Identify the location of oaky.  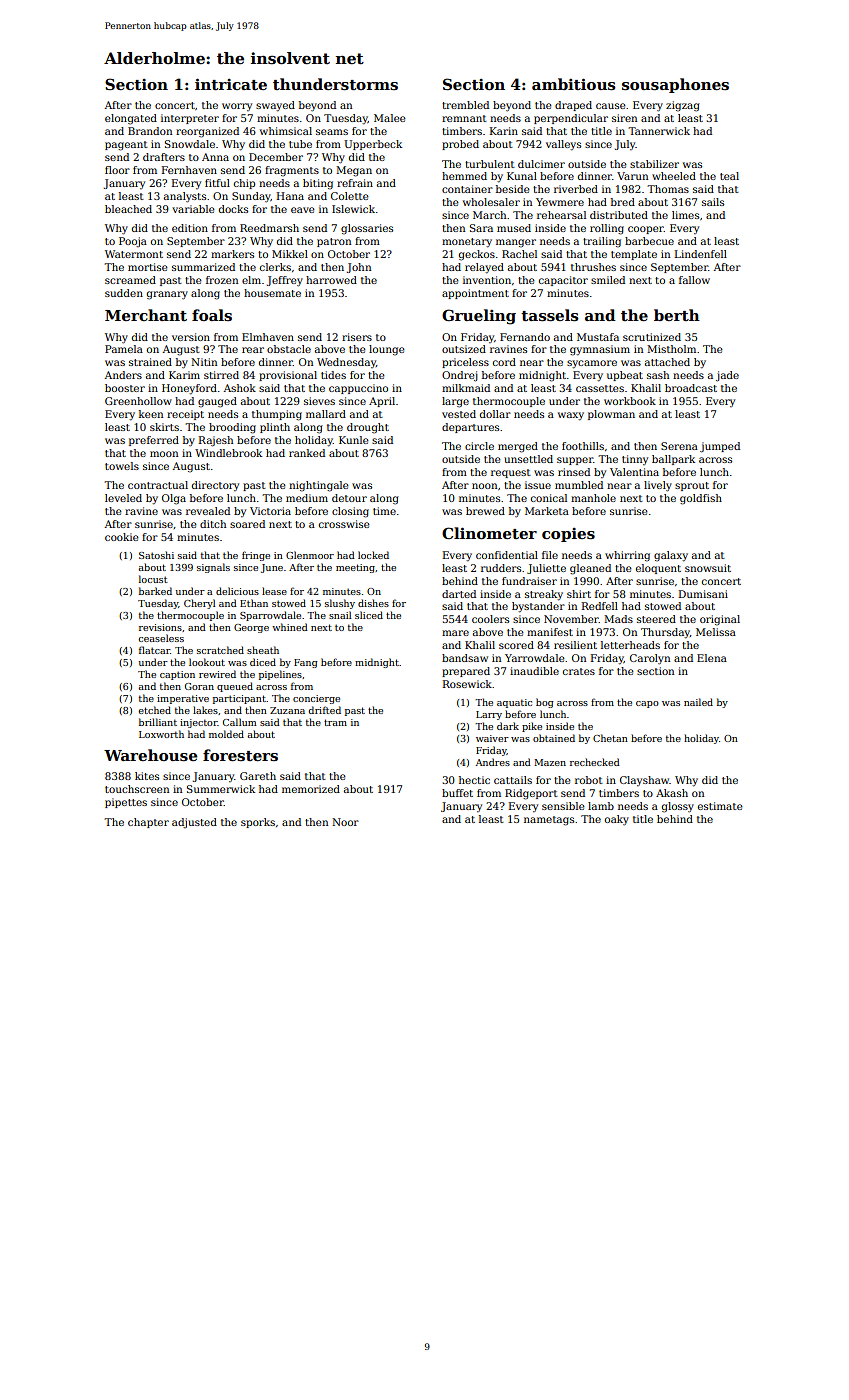
(617, 820).
